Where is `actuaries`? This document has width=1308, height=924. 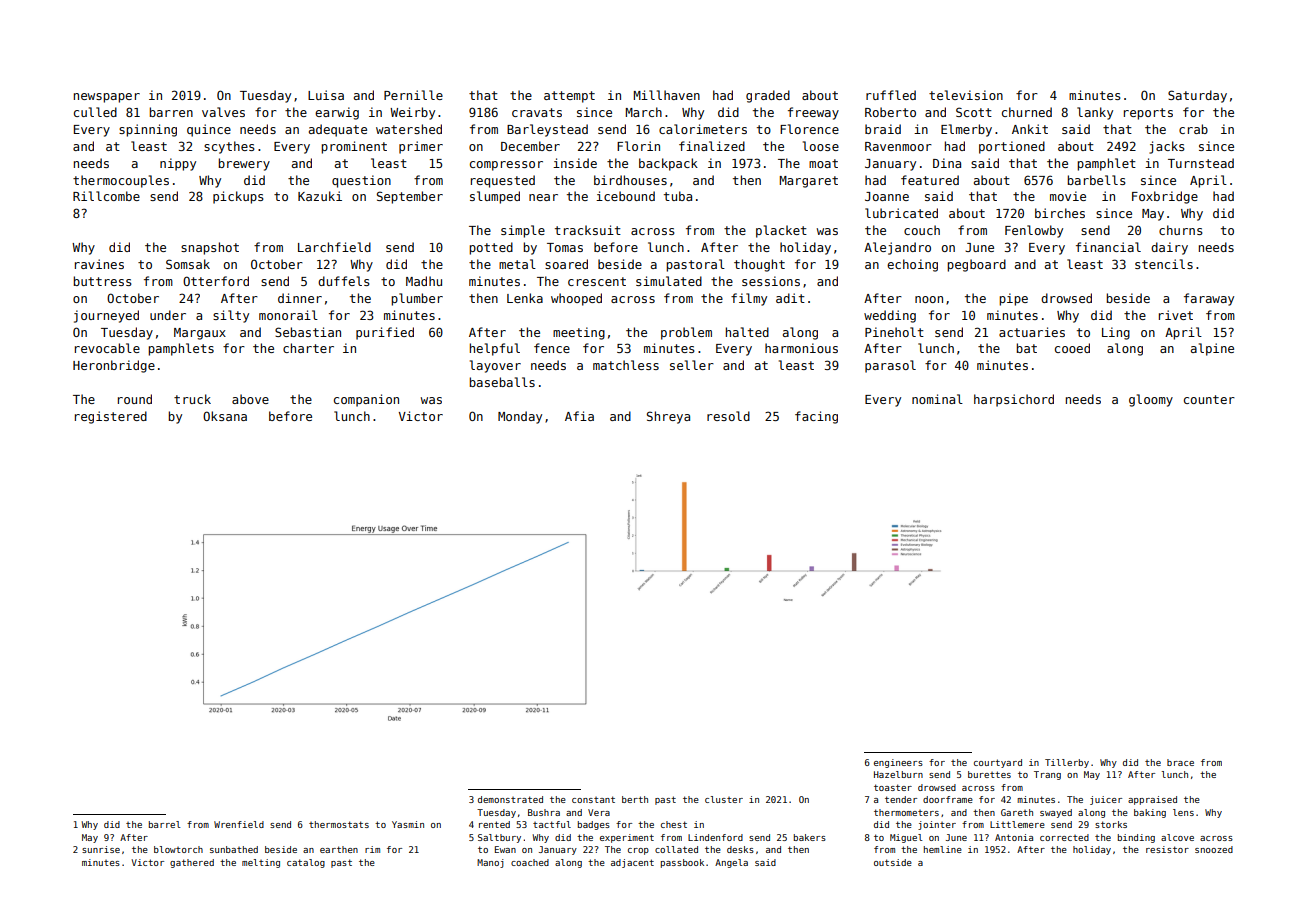
actuaries is located at coordinates (1032, 332).
